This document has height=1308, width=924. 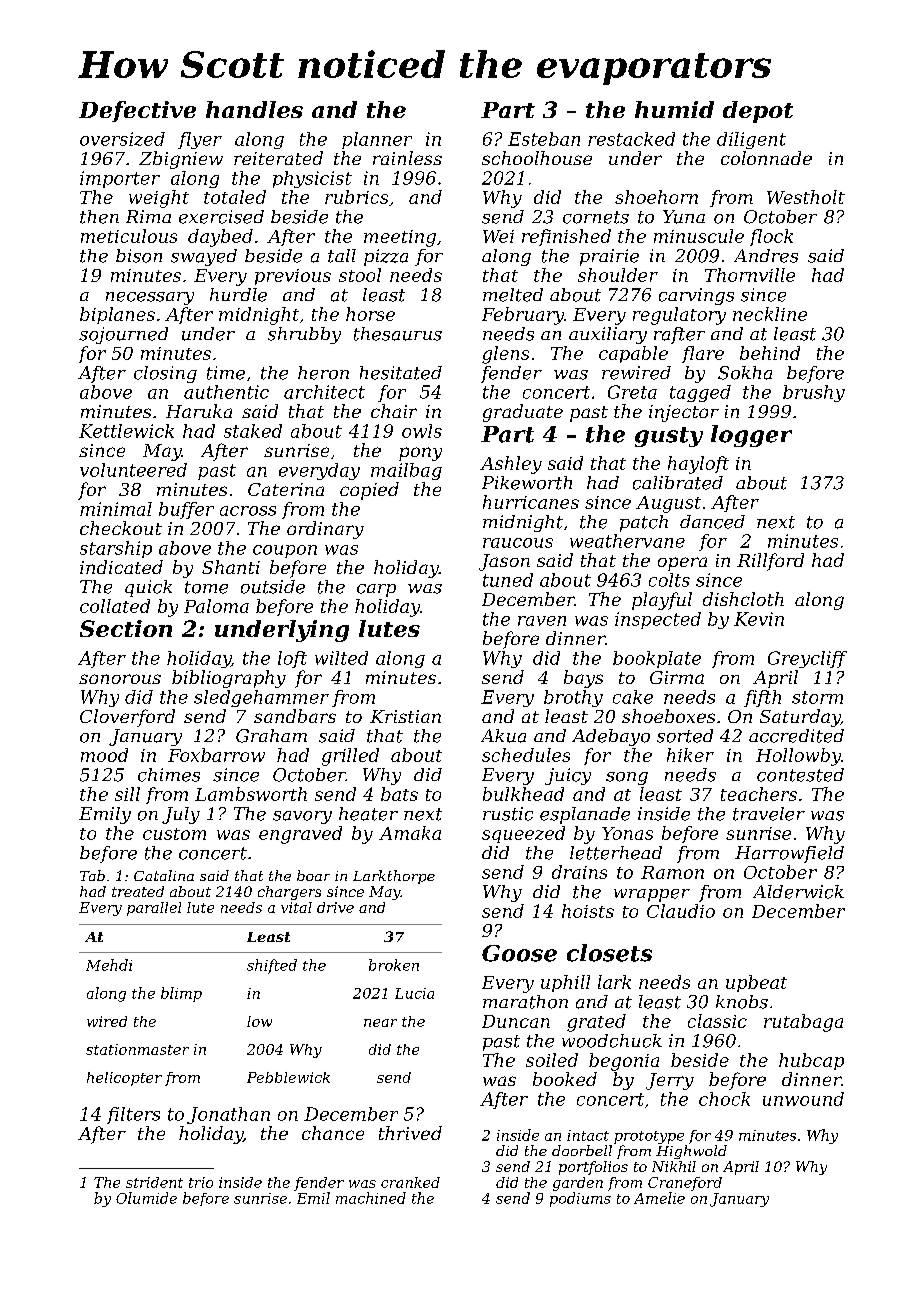 I want to click on cake, so click(x=633, y=697).
